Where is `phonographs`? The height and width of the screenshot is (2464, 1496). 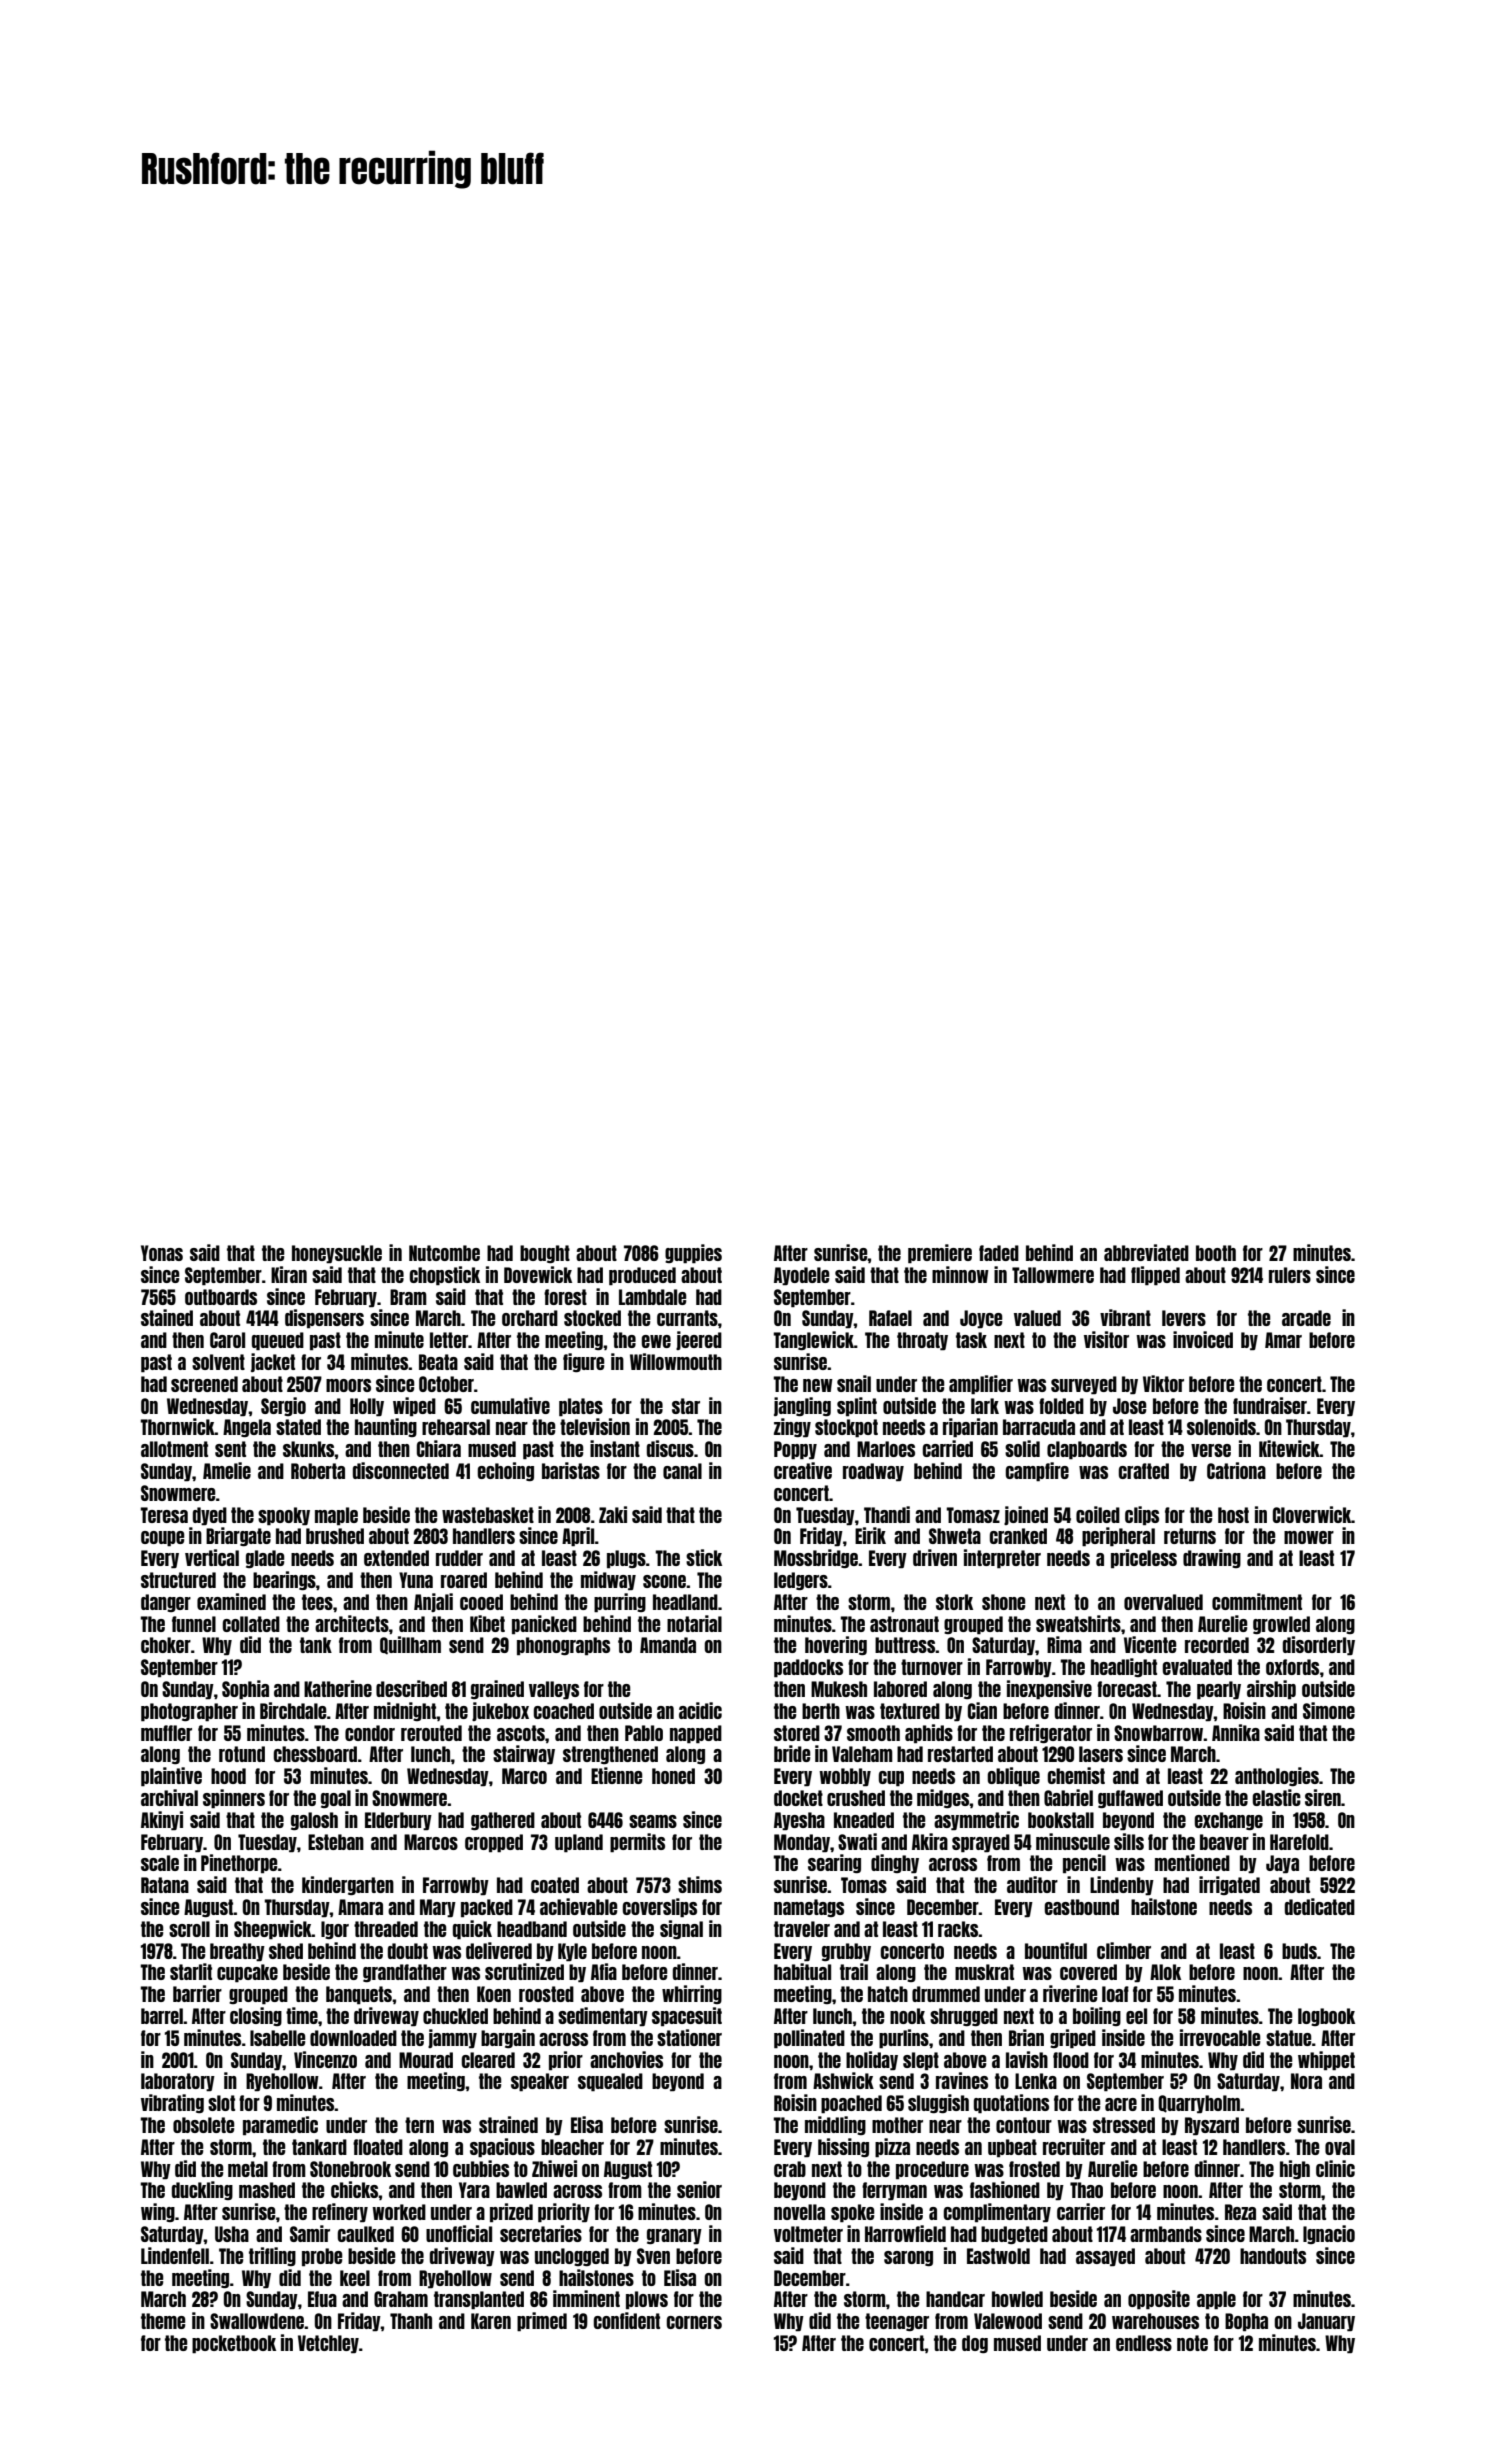
phonographs is located at coordinates (563, 1646).
